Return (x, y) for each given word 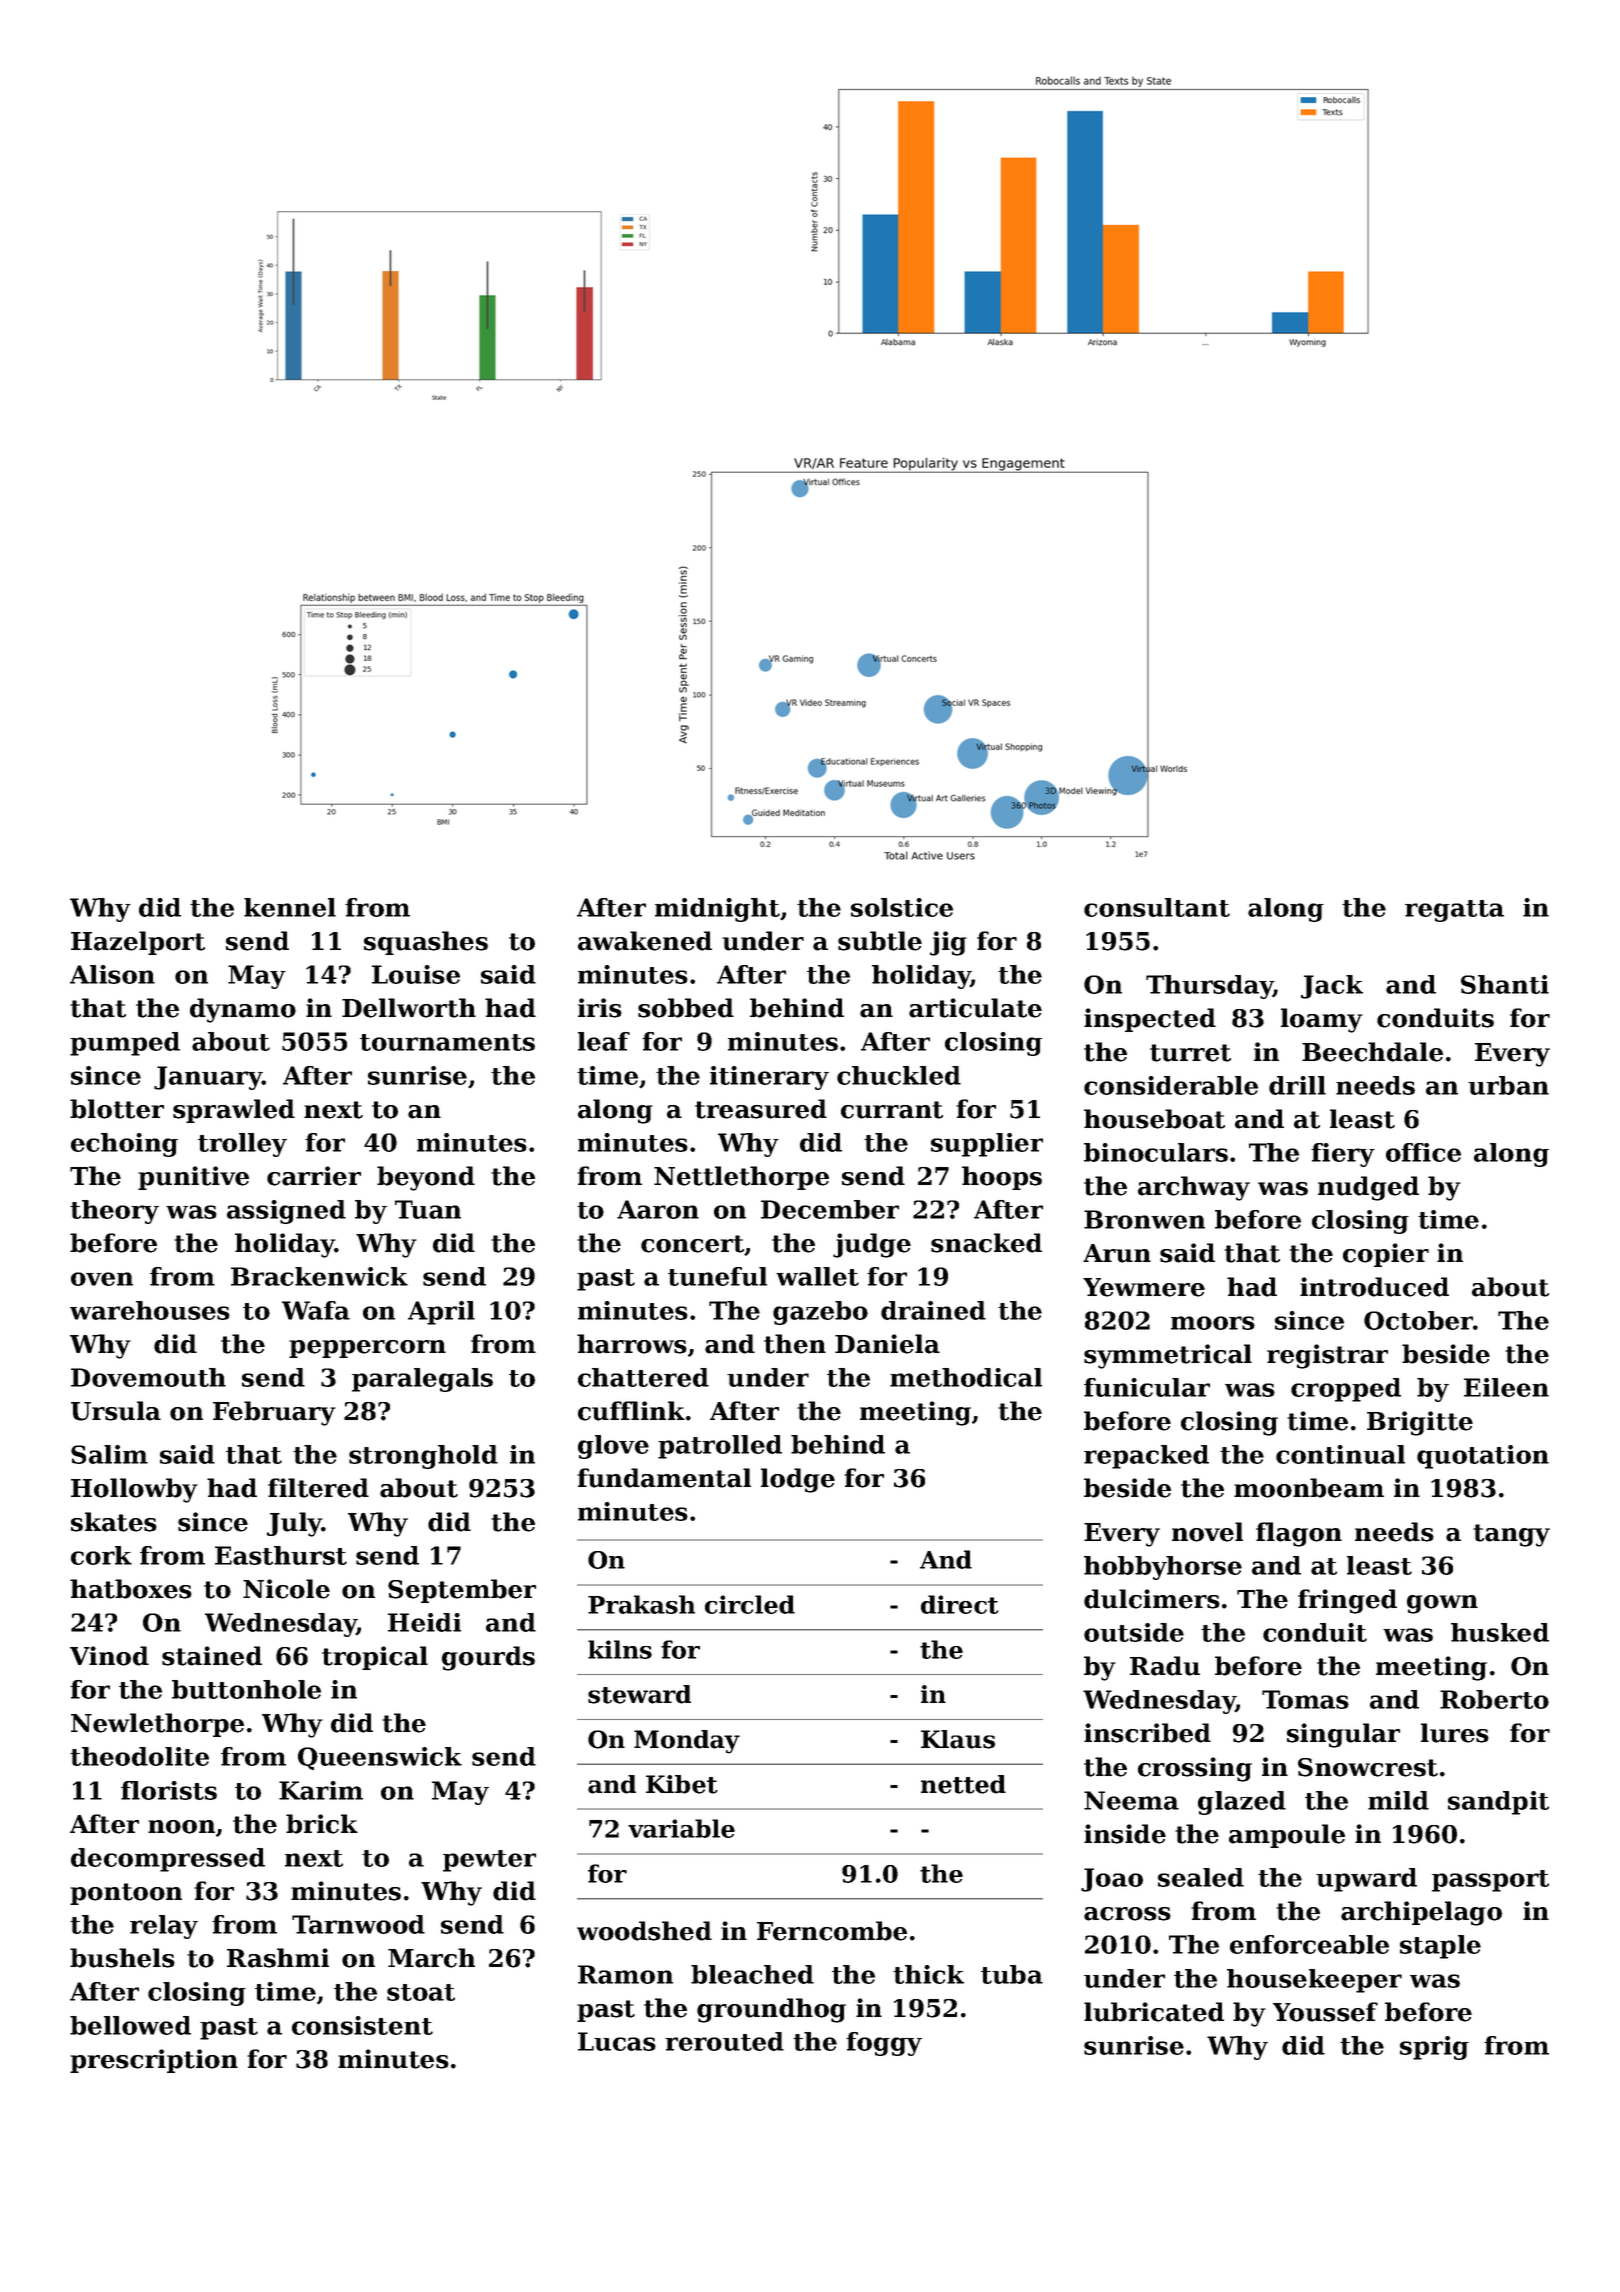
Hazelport (138, 943)
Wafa (316, 1310)
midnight (717, 910)
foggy (884, 2044)
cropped (1346, 1390)
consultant (1157, 907)
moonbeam (1309, 1488)
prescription (154, 2061)
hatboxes (131, 1589)
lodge (798, 1480)
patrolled (720, 1447)
